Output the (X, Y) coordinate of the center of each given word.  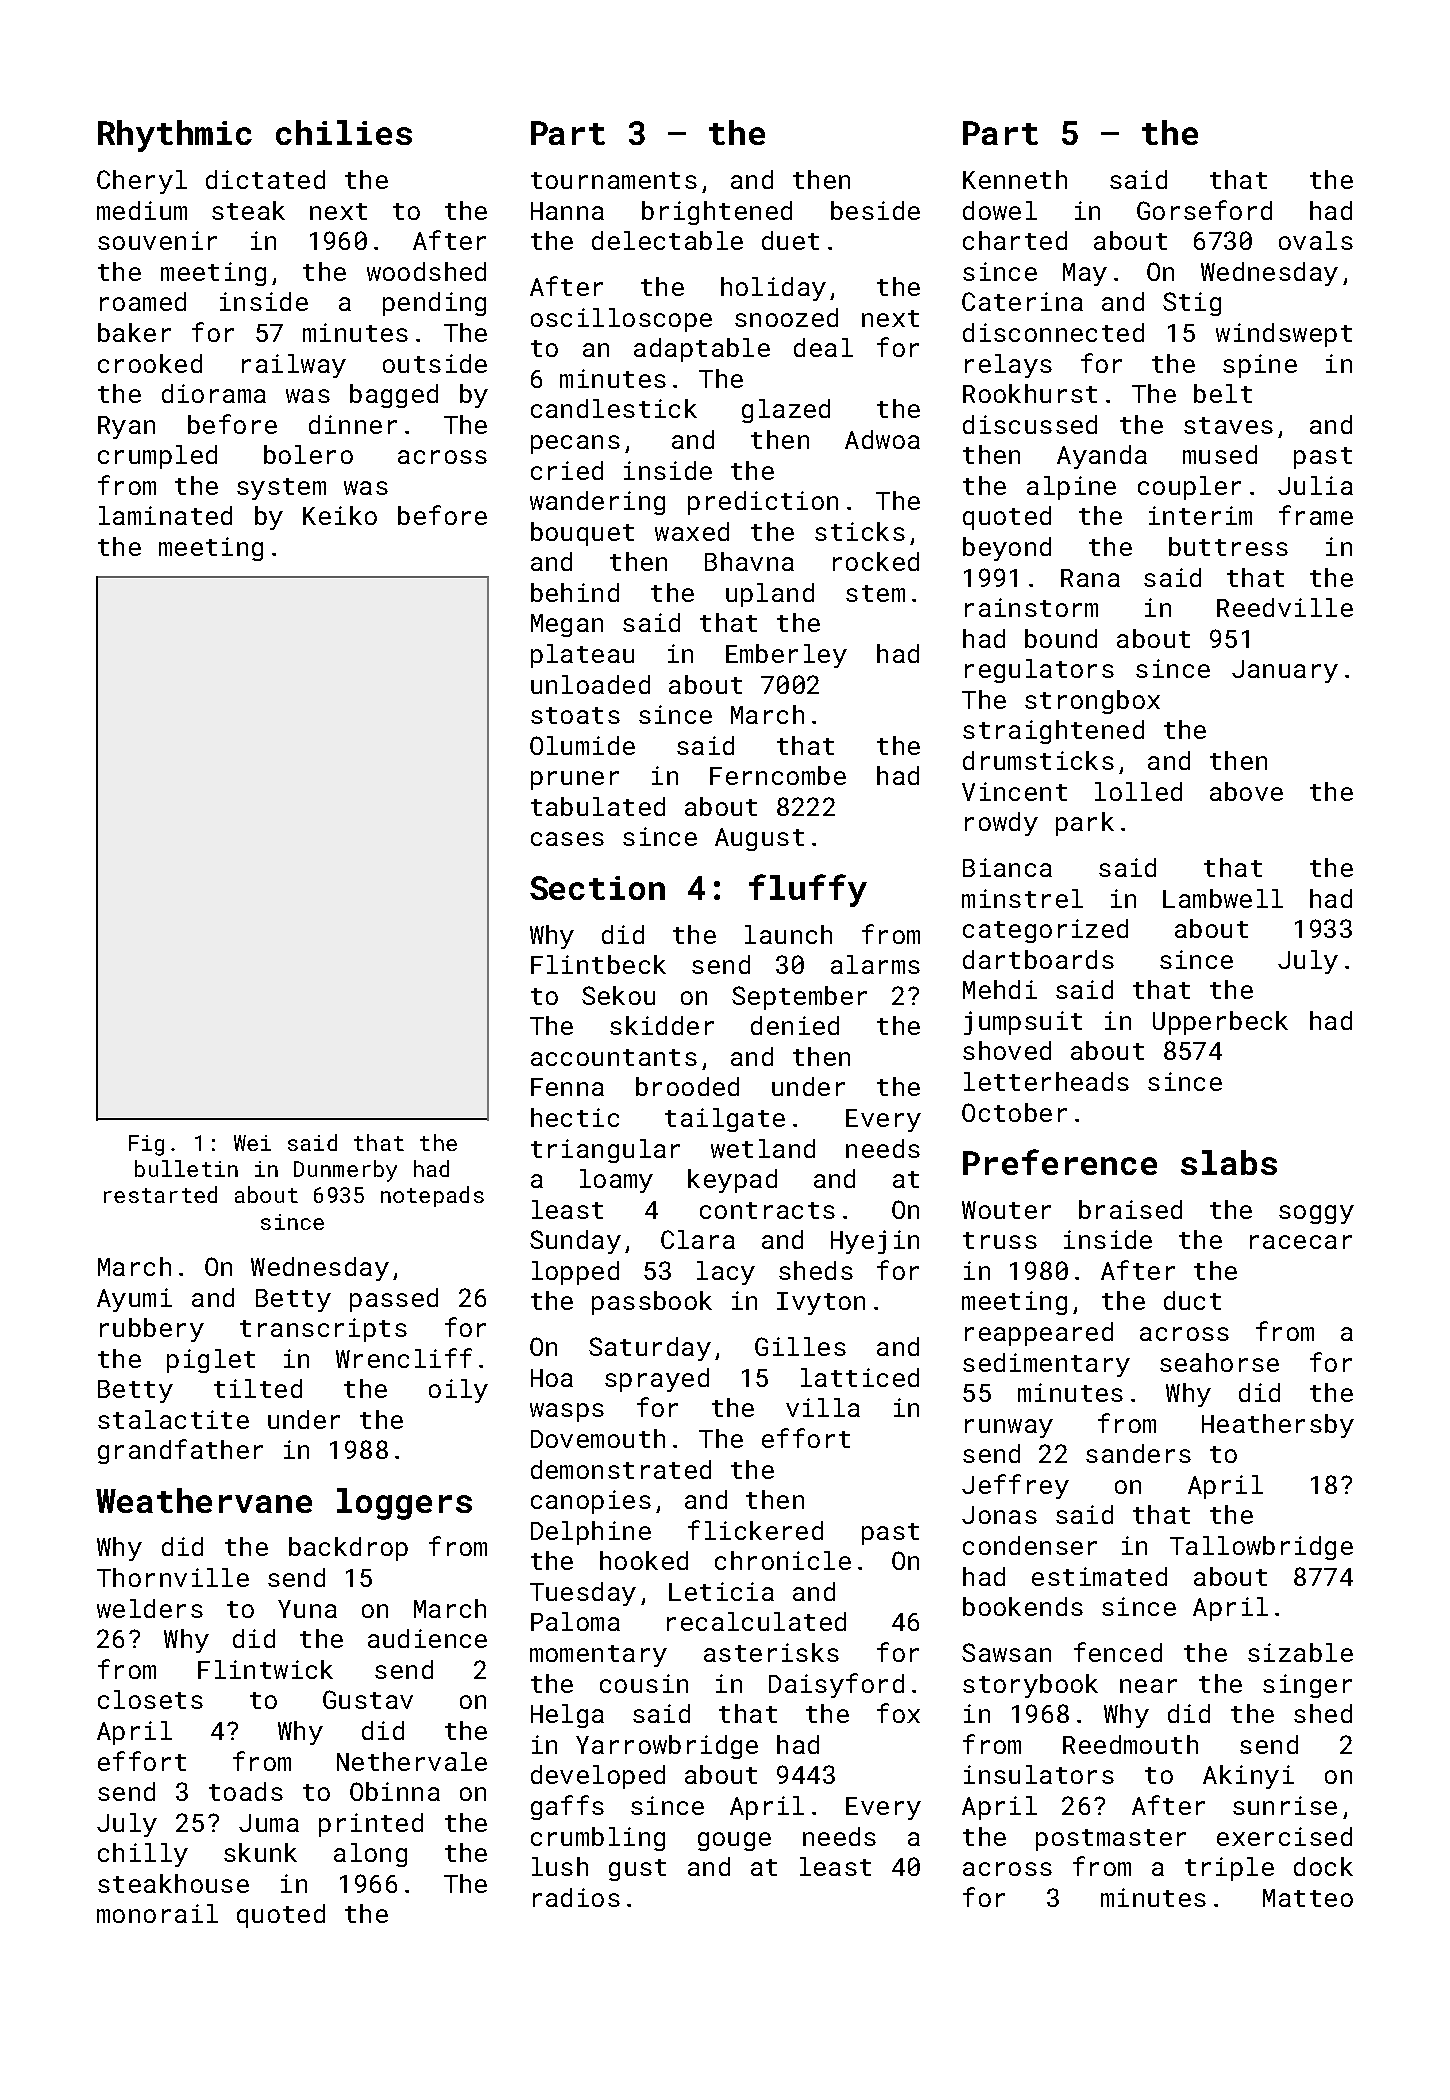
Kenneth (1015, 179)
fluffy (808, 890)
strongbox (1092, 702)
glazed (786, 411)
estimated (1099, 1576)
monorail (157, 1913)
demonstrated (621, 1469)
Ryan (126, 427)
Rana (1090, 578)
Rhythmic (175, 136)
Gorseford (1204, 210)
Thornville (173, 1577)
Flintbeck (598, 964)
